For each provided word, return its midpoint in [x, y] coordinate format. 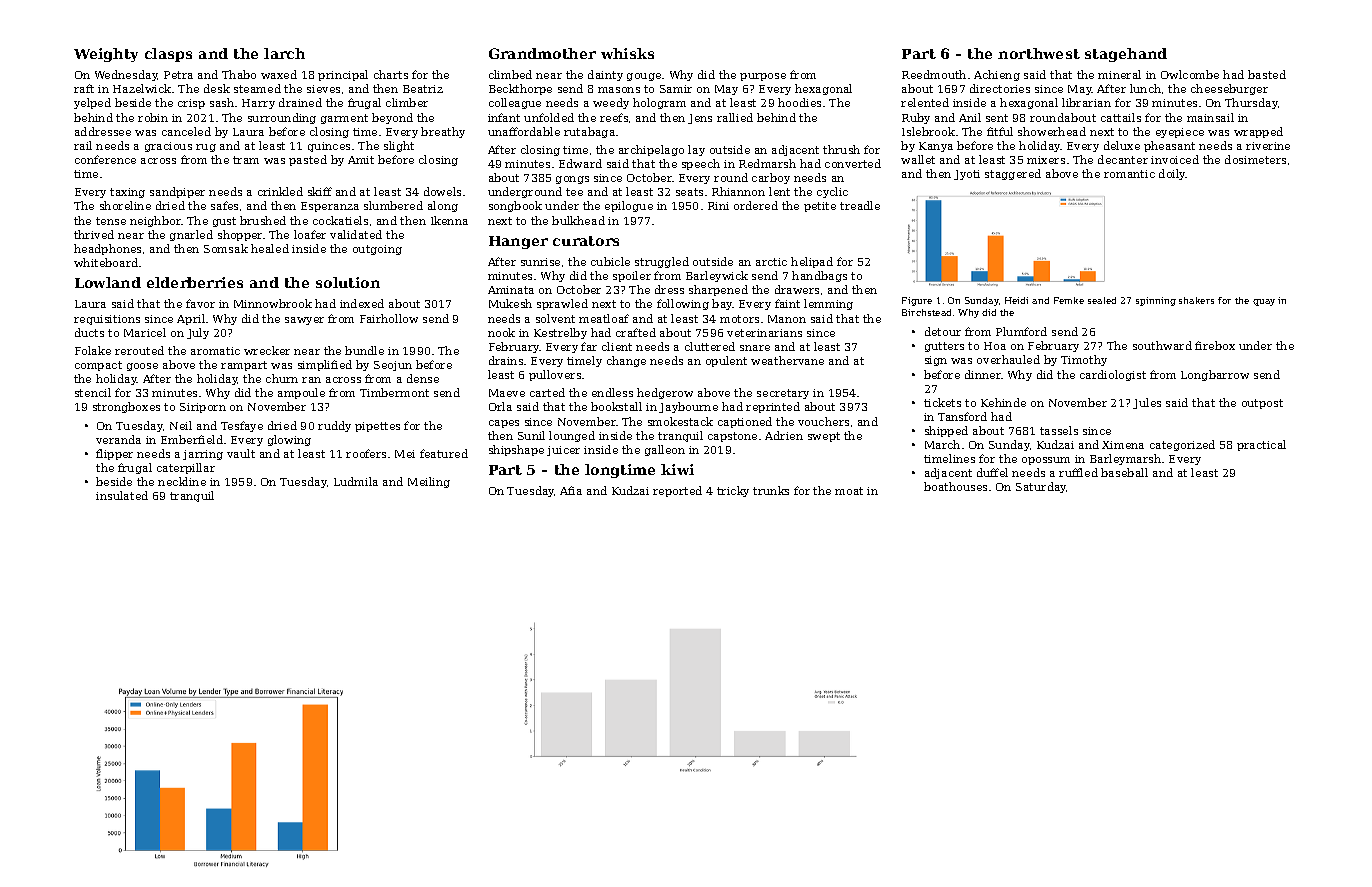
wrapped [1258, 132]
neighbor [155, 221]
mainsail [1210, 117]
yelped [92, 103]
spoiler [632, 276]
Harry [258, 104]
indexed [362, 303]
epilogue [629, 206]
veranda [118, 439]
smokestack [680, 421]
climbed [510, 74]
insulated [122, 495]
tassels [1059, 430]
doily [1172, 174]
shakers [1196, 300]
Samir [676, 89]
